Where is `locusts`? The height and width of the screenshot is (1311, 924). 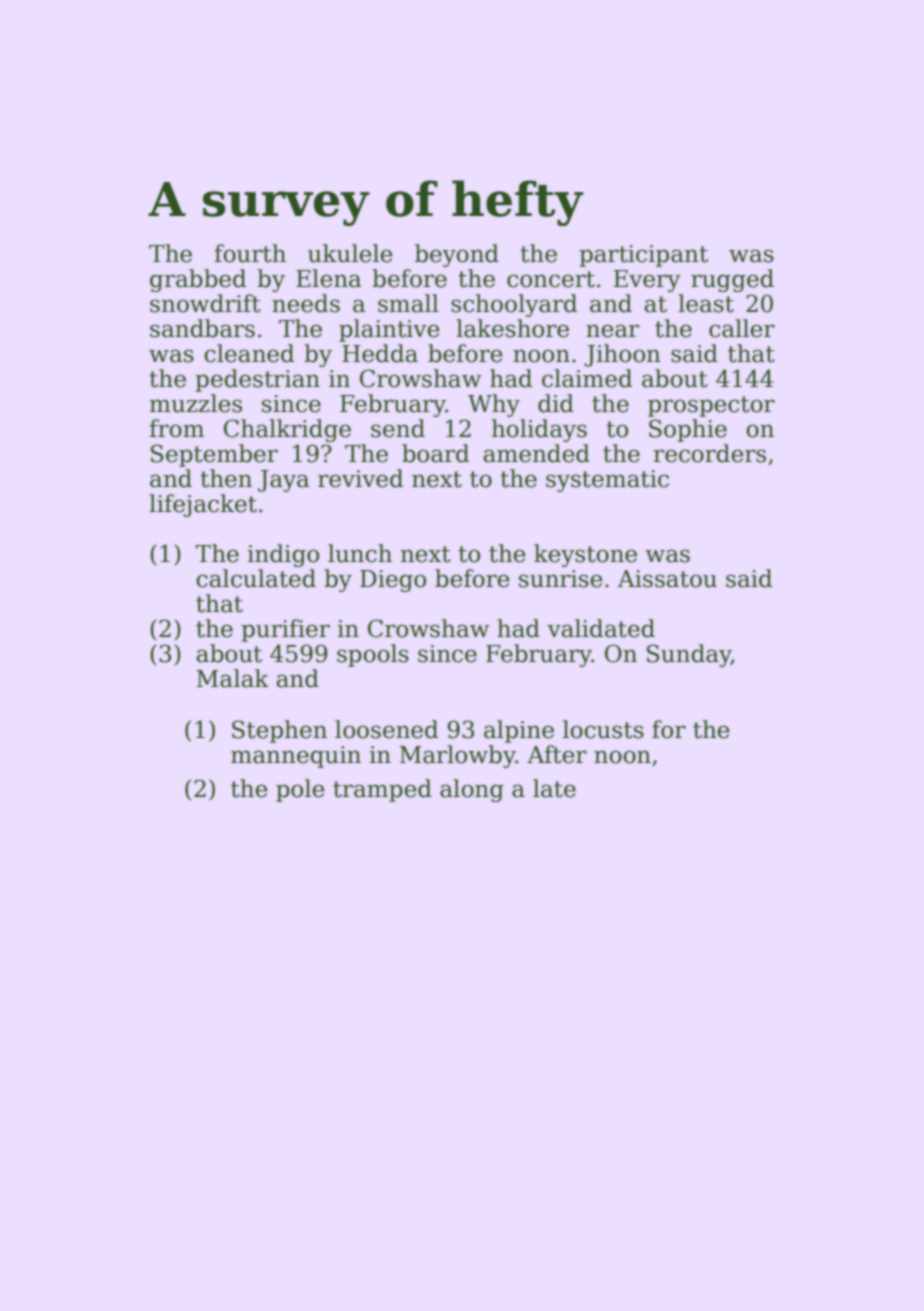 locusts is located at coordinates (603, 729).
